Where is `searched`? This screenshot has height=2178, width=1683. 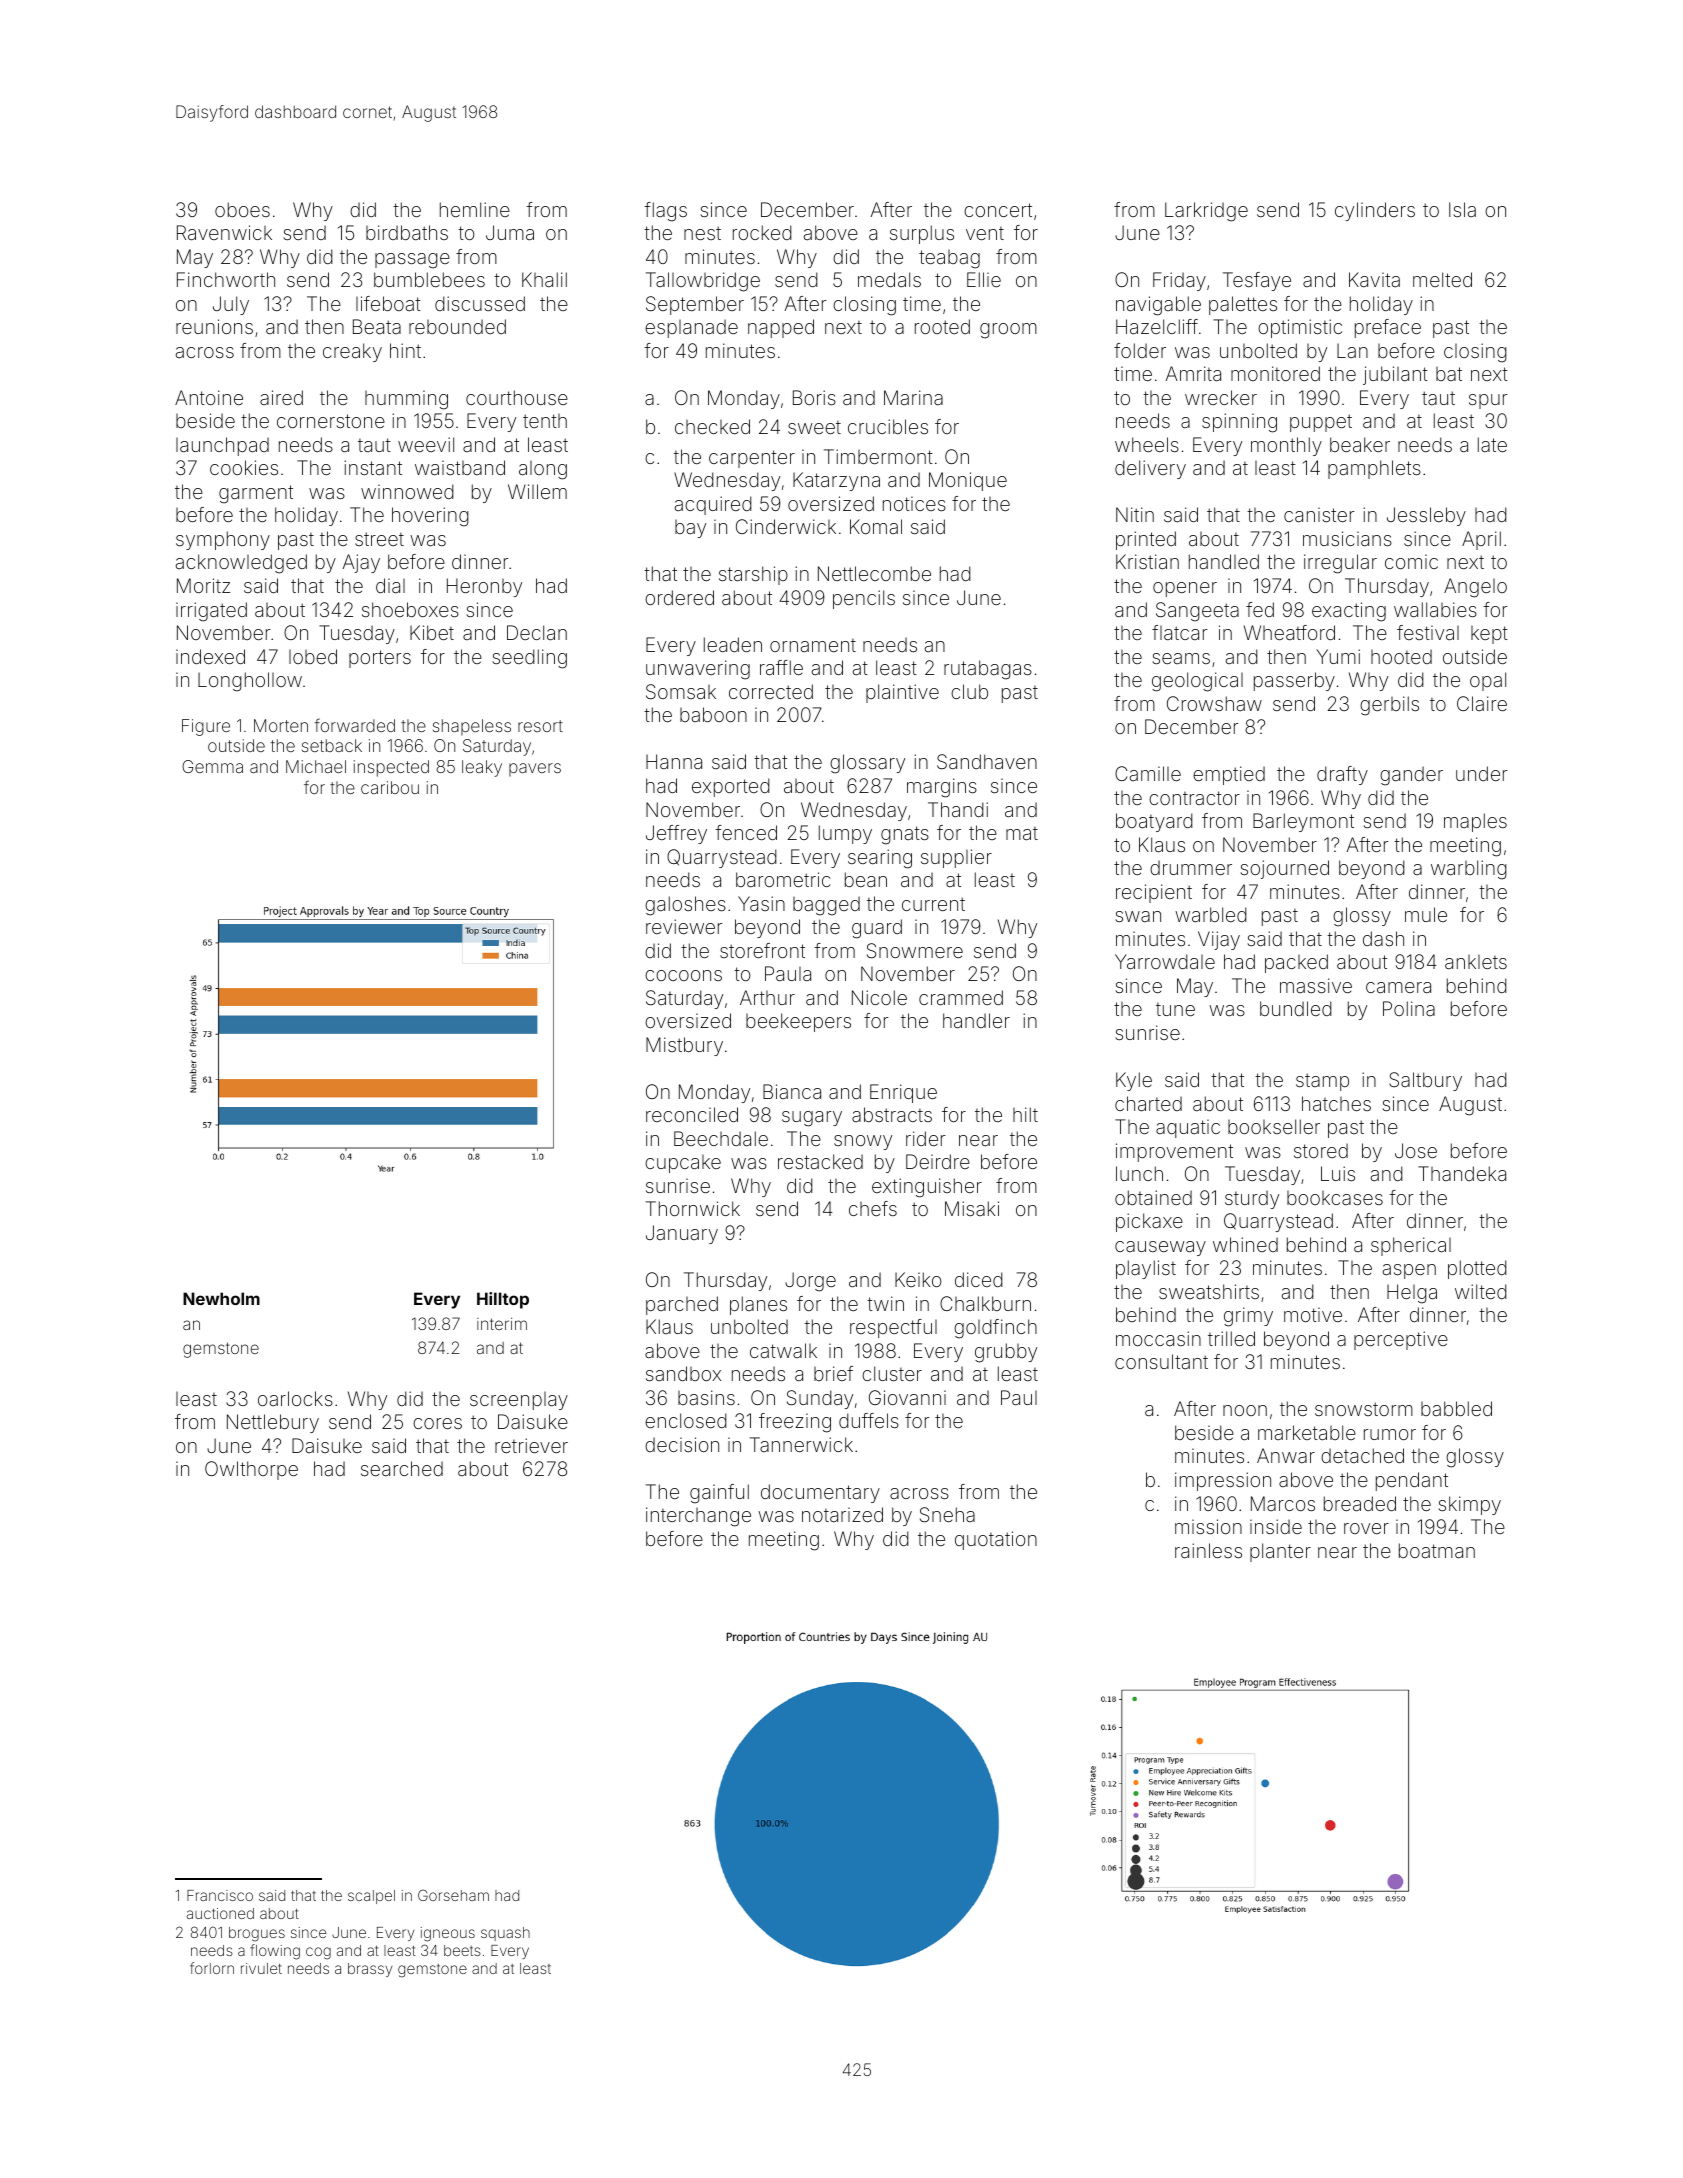 searched is located at coordinates (402, 1468).
